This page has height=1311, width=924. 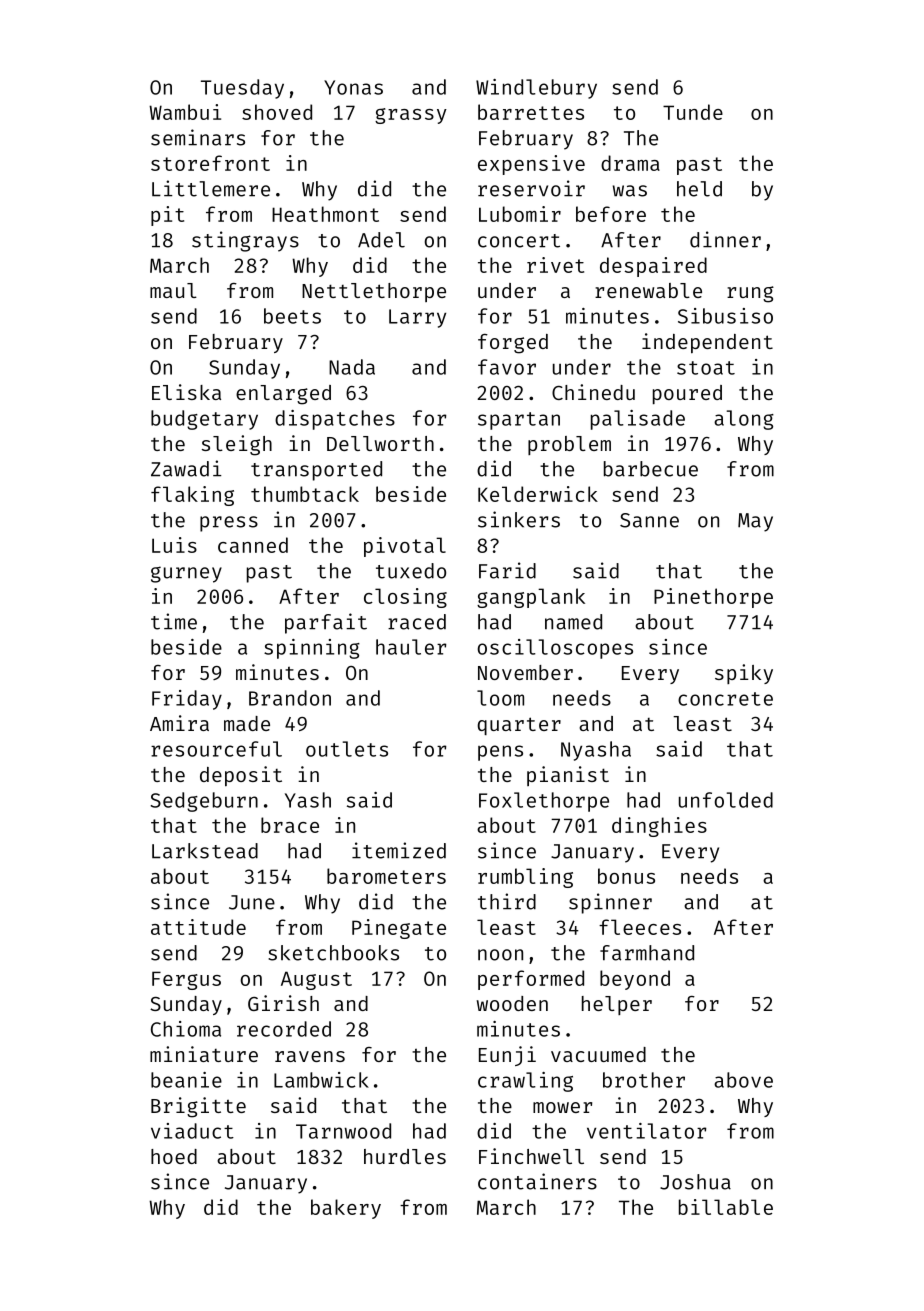 What do you see at coordinates (750, 294) in the page?
I see `rung` at bounding box center [750, 294].
